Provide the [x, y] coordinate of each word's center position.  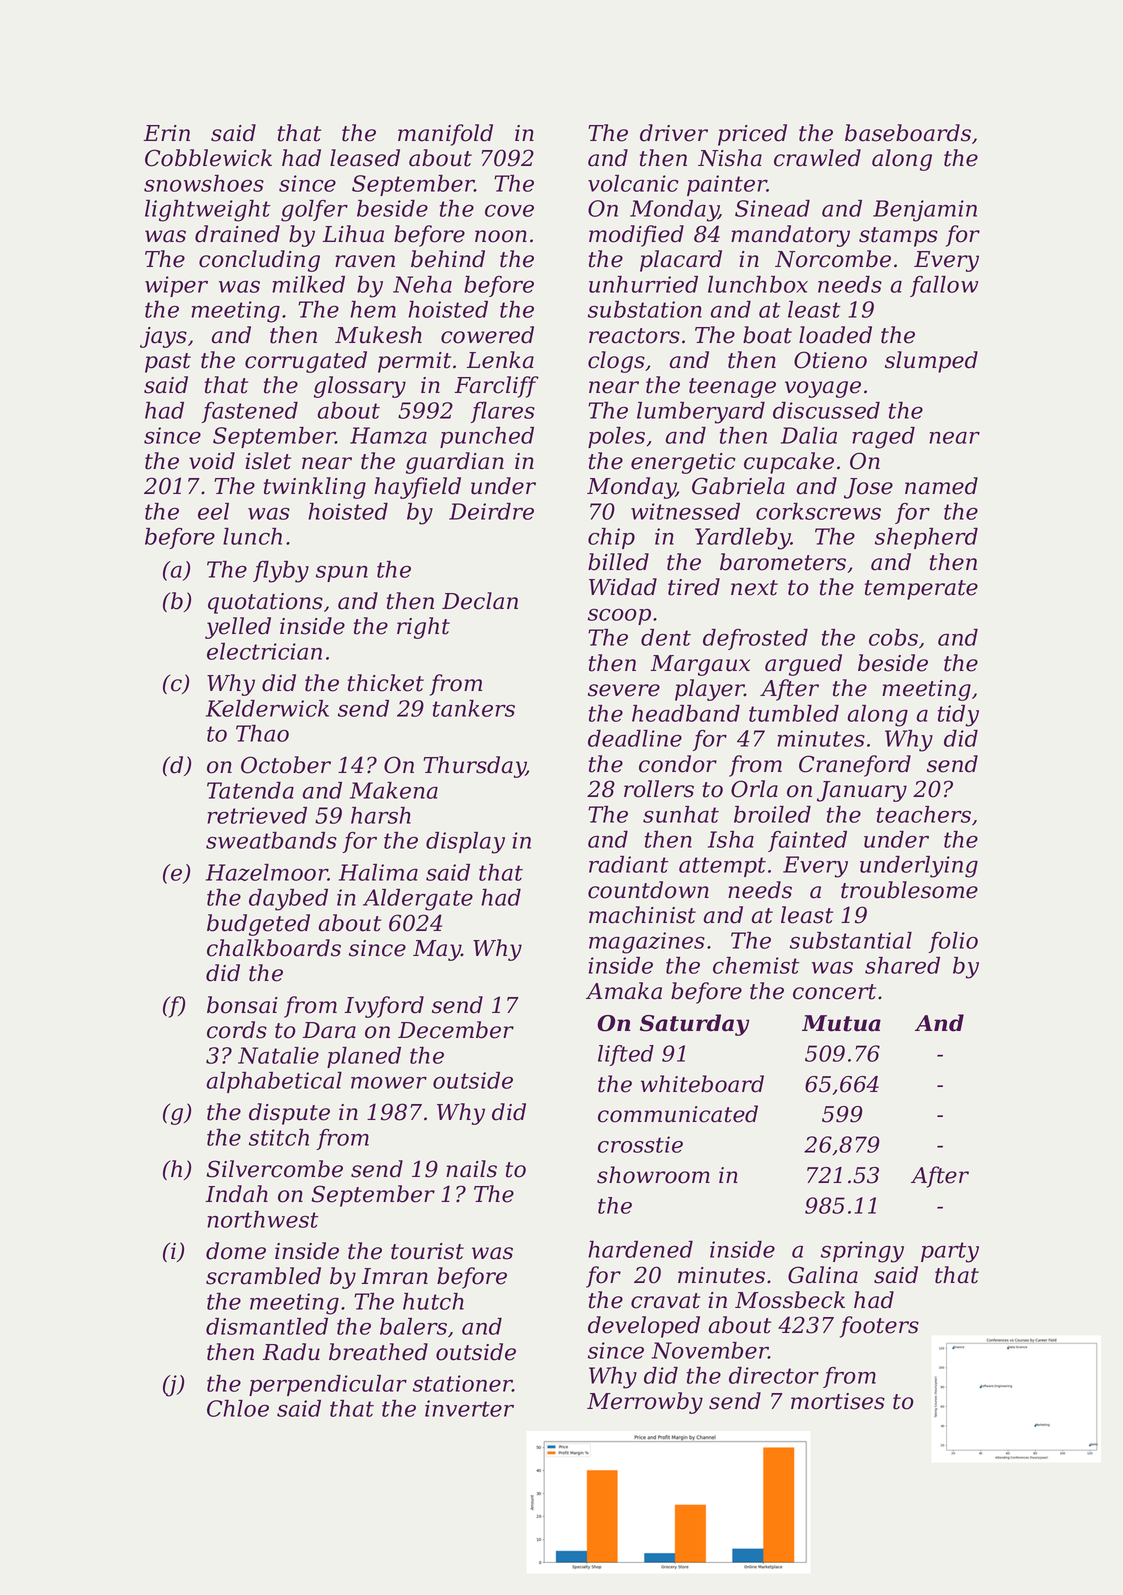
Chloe [238, 1408]
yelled [238, 628]
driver [674, 133]
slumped [931, 362]
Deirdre [491, 511]
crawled [817, 158]
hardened [640, 1249]
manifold [445, 135]
